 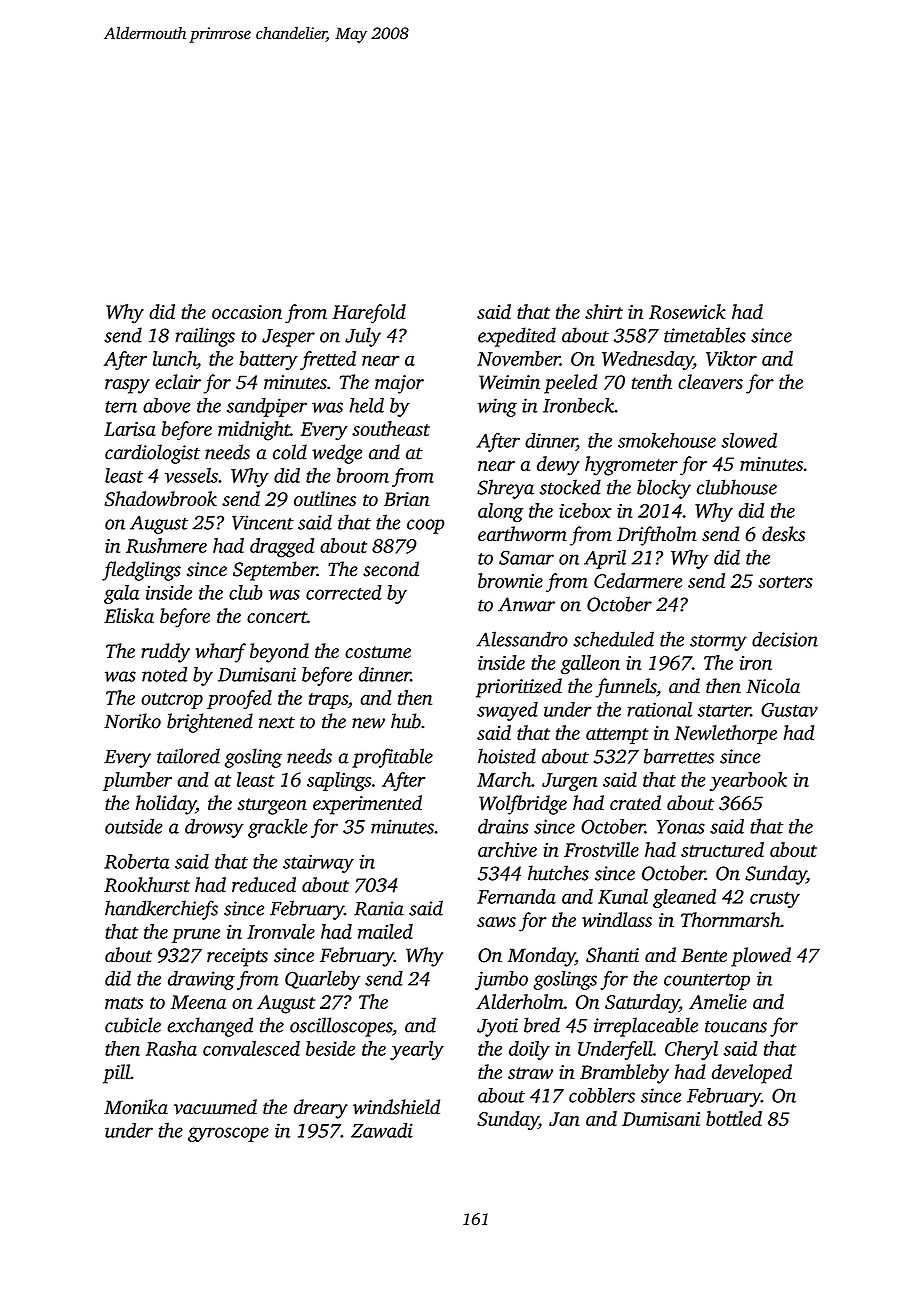 What do you see at coordinates (761, 957) in the document?
I see `plowed` at bounding box center [761, 957].
